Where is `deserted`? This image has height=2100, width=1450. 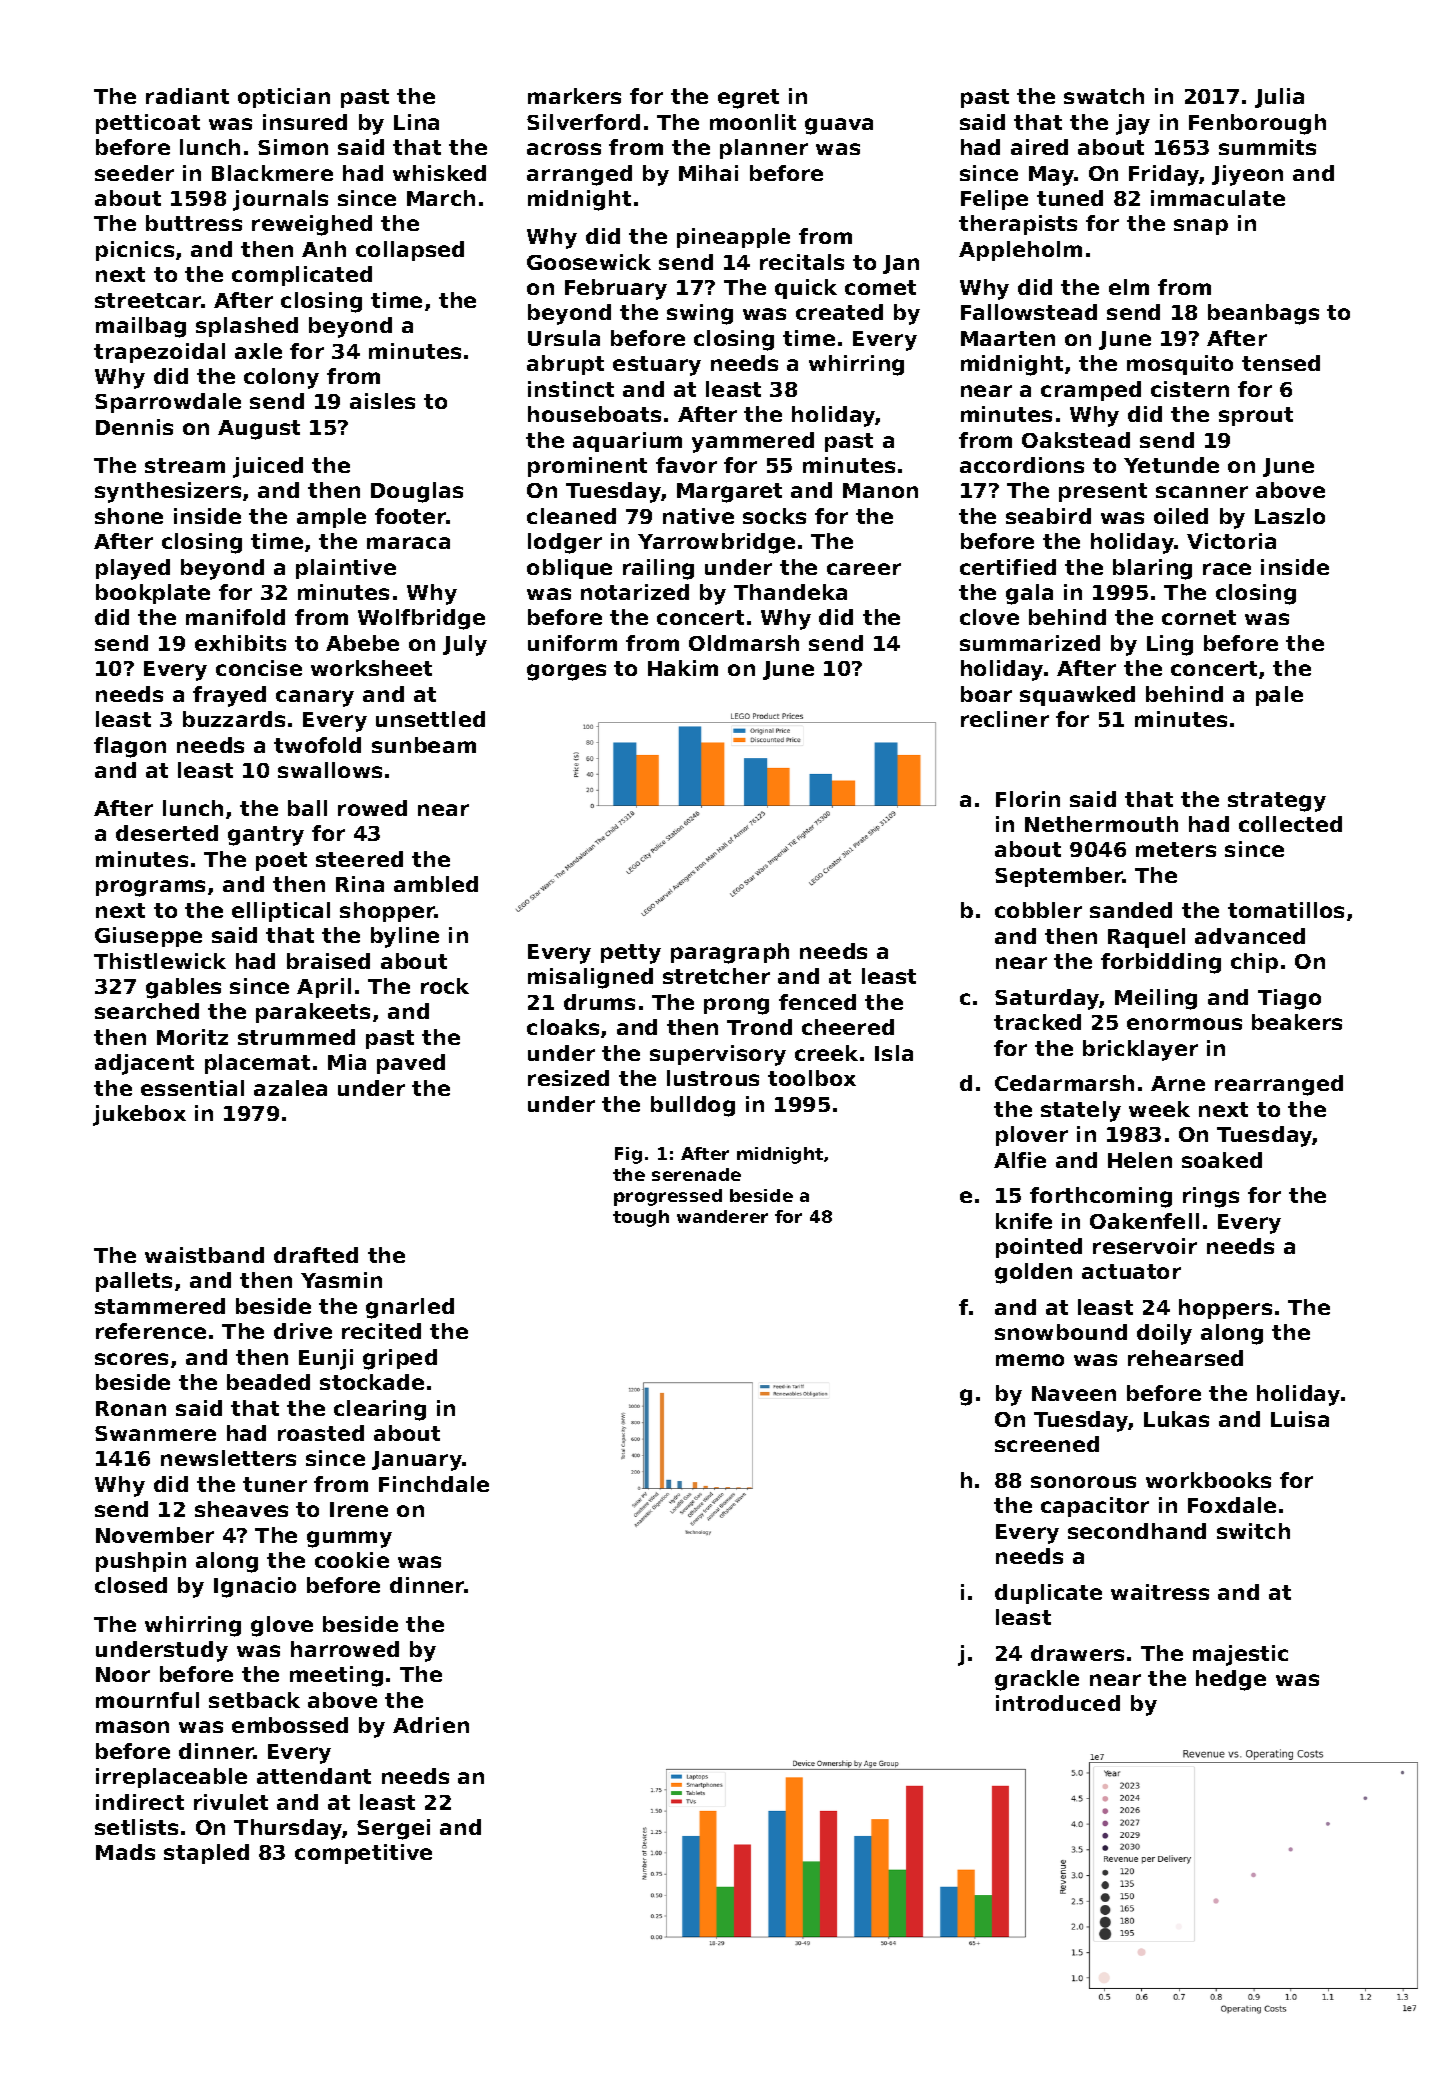 deserted is located at coordinates (167, 833).
